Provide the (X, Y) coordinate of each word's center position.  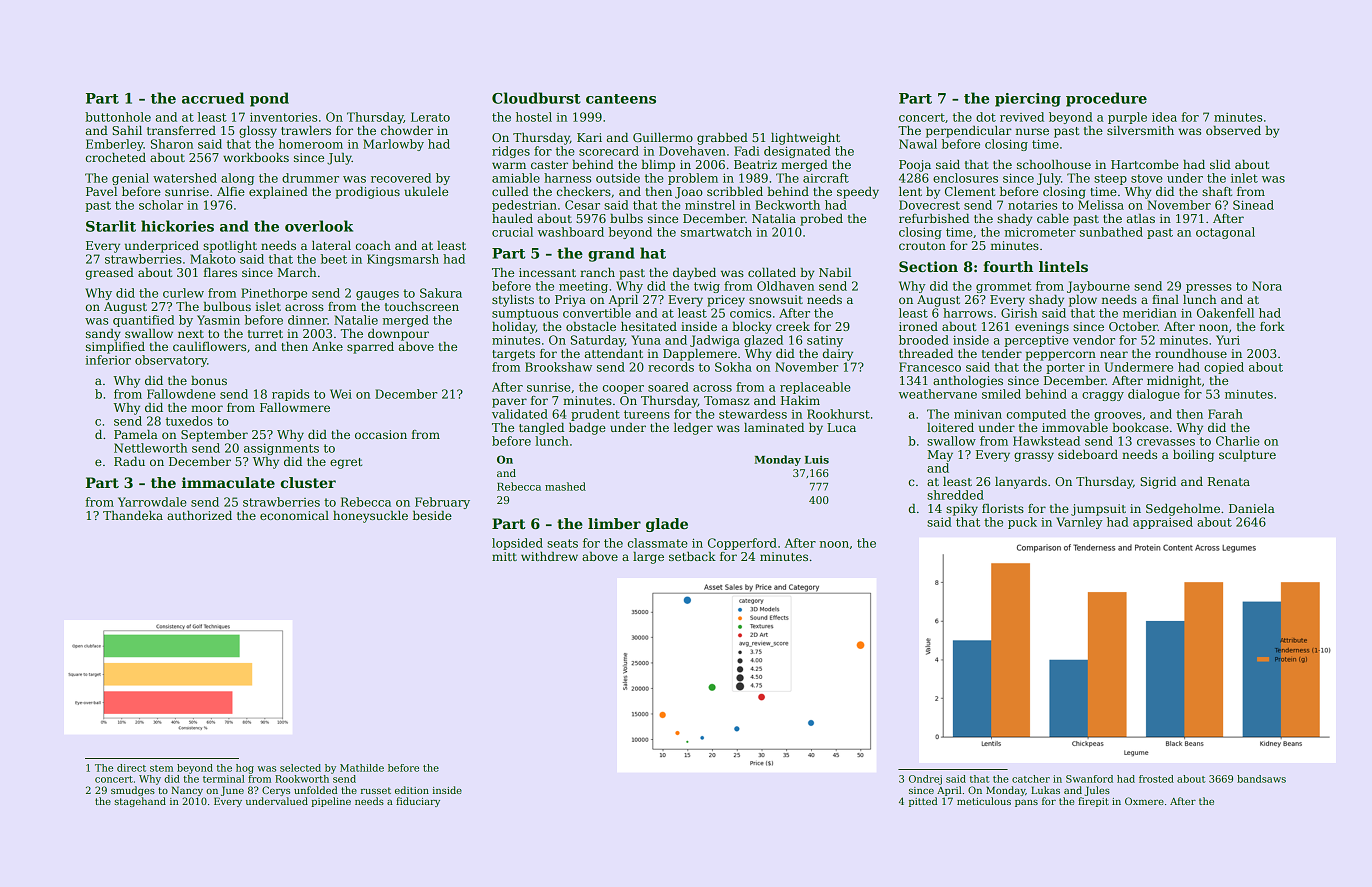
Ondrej (925, 780)
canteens (621, 99)
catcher (1031, 779)
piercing (1028, 100)
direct (131, 768)
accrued (213, 98)
